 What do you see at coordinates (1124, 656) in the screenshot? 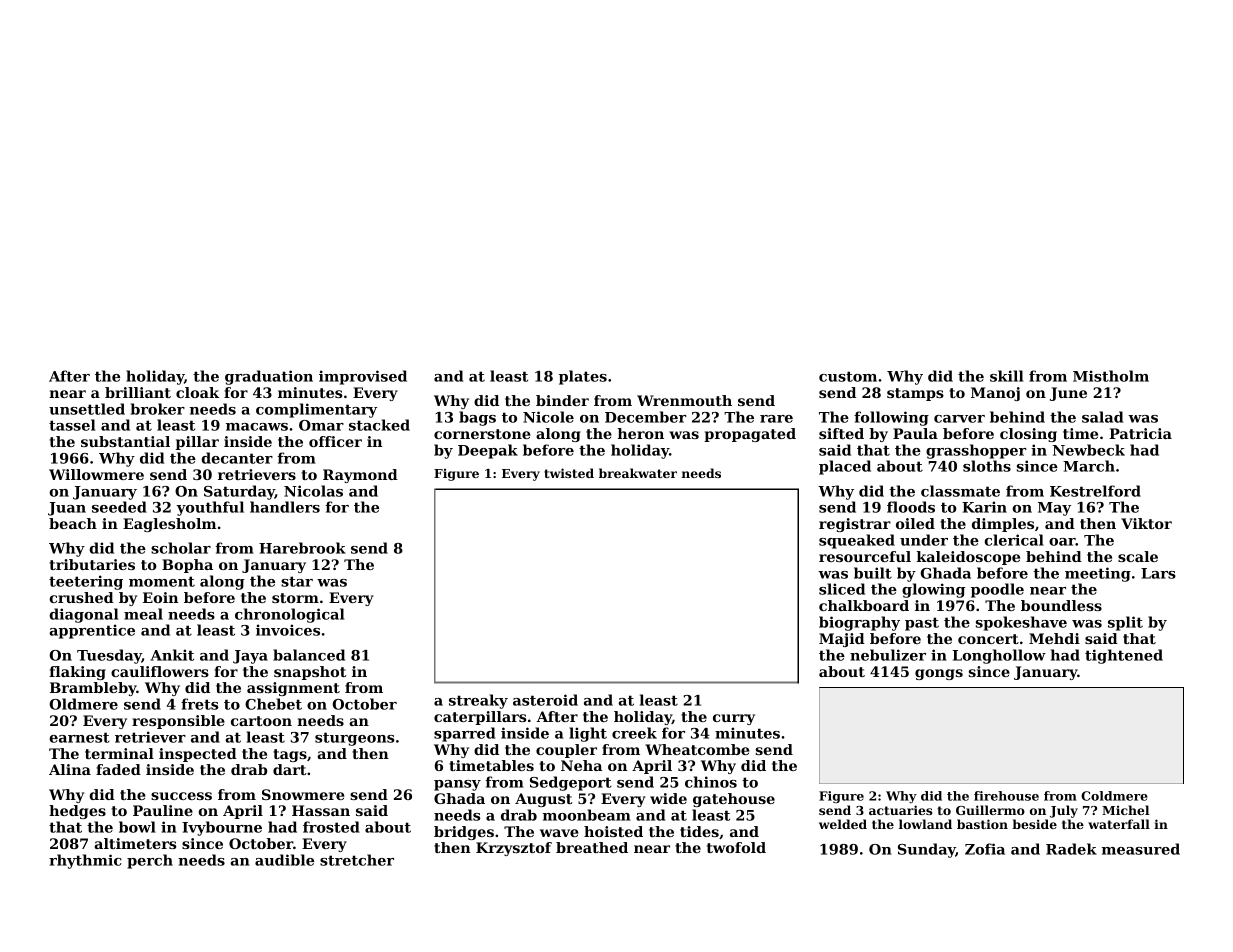
I see `tightened` at bounding box center [1124, 656].
